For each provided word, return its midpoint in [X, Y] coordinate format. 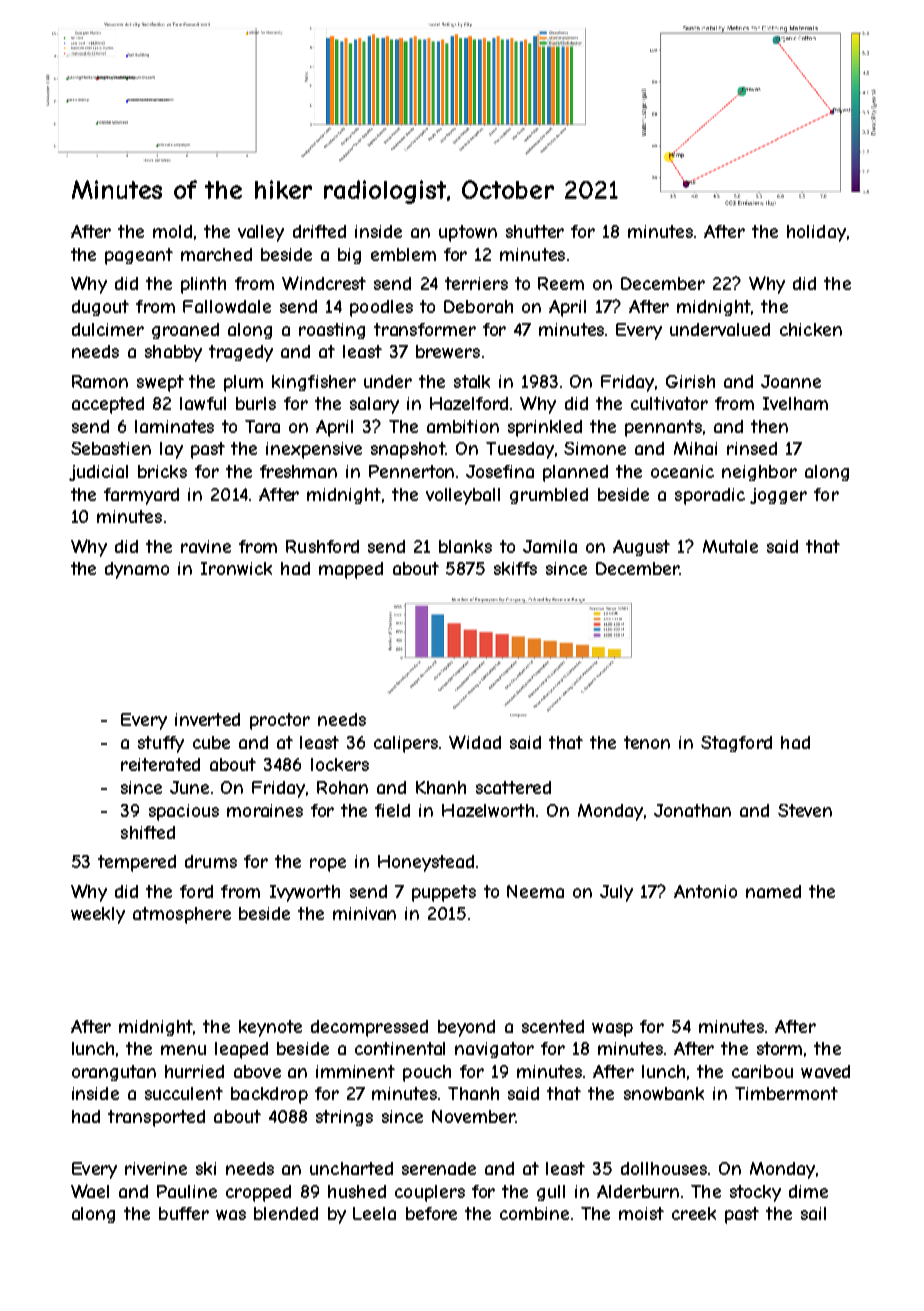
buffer [184, 1213]
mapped [351, 570]
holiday [816, 233]
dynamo [137, 570]
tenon [647, 742]
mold [172, 231]
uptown [468, 233]
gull [551, 1193]
